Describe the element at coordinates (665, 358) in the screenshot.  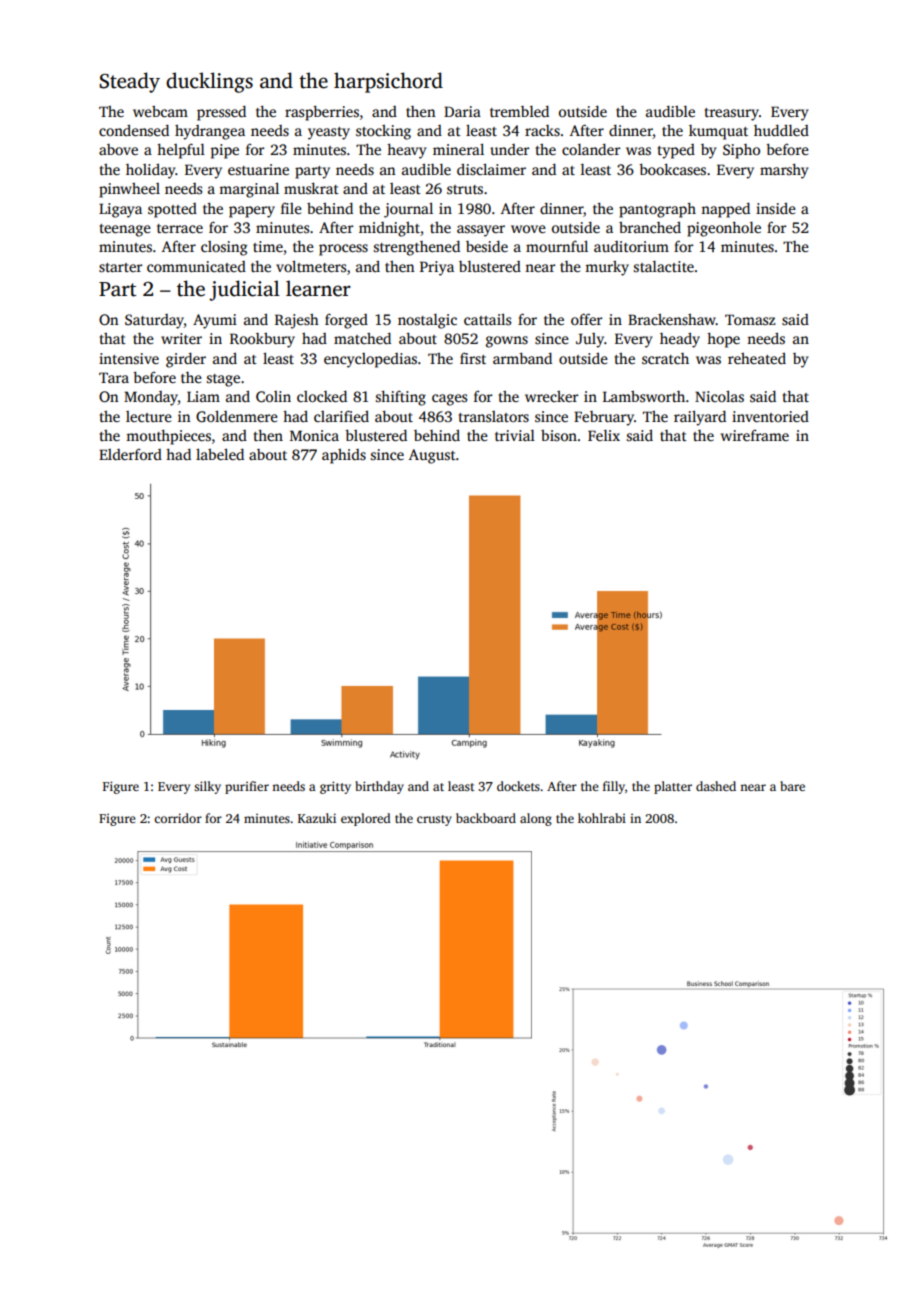
I see `scratch` at that location.
